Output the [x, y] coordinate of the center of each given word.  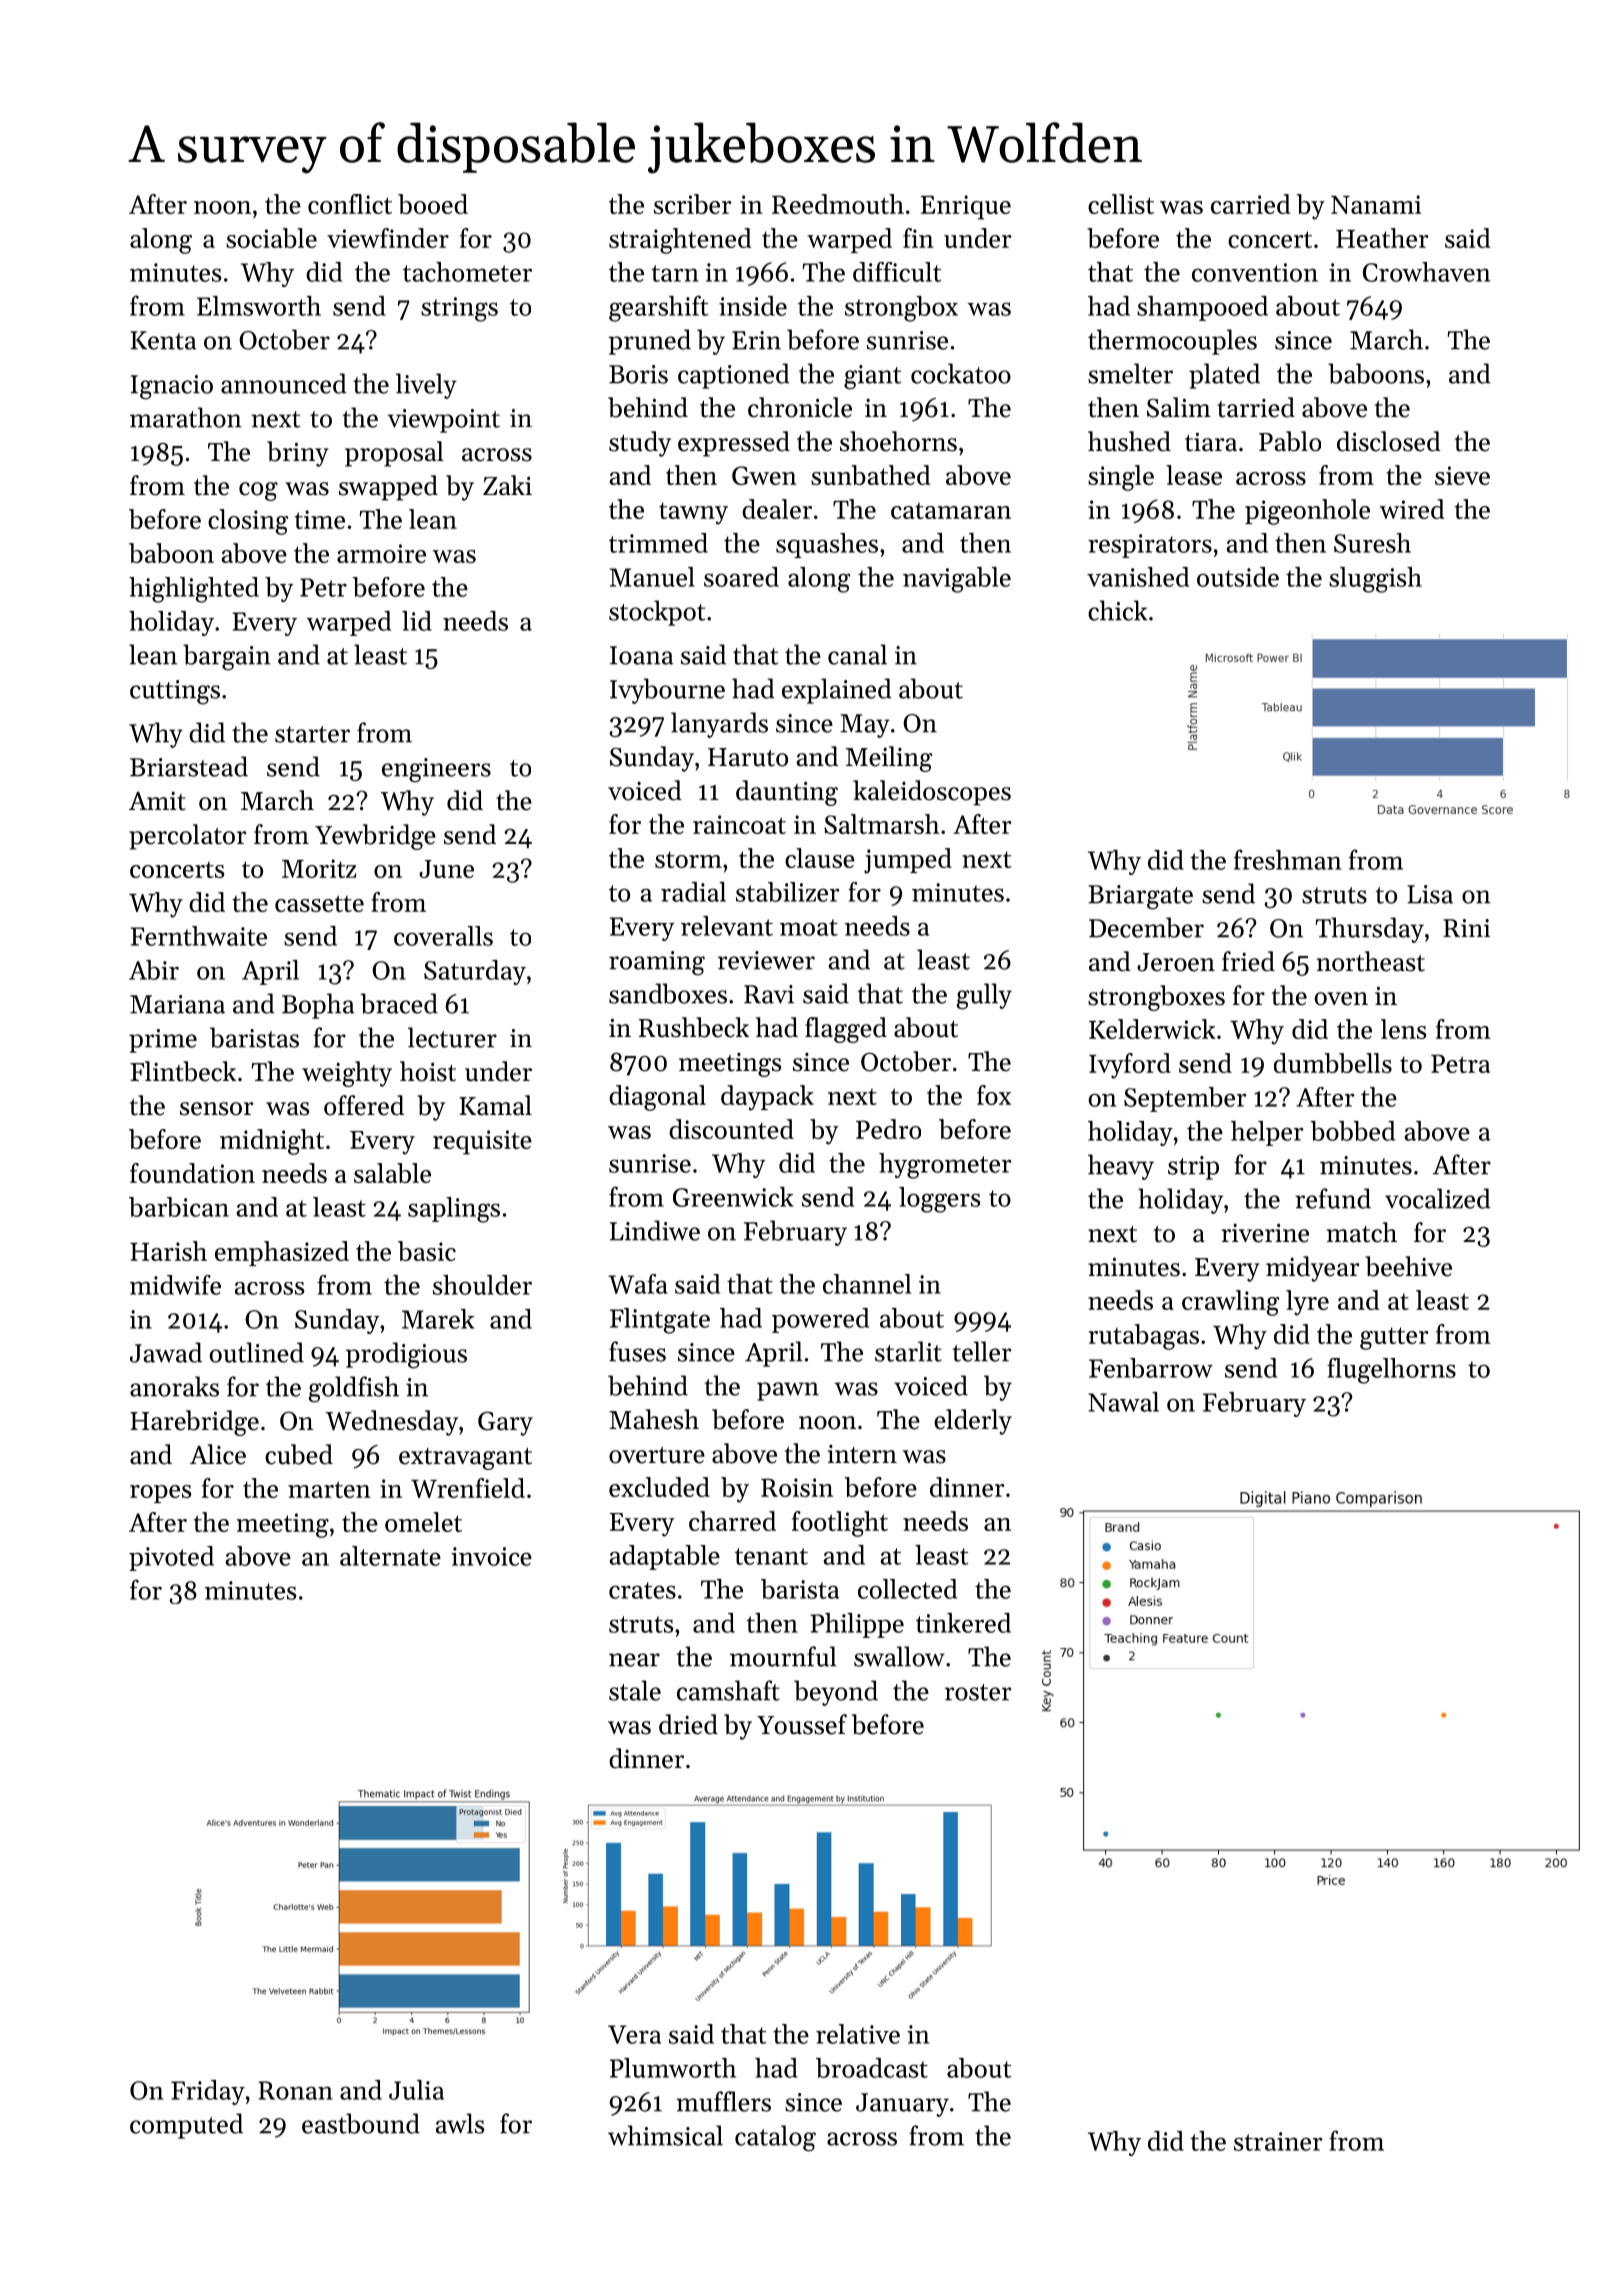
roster [978, 1692]
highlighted [194, 590]
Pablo [1290, 441]
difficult [897, 272]
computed [186, 2126]
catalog [775, 2138]
